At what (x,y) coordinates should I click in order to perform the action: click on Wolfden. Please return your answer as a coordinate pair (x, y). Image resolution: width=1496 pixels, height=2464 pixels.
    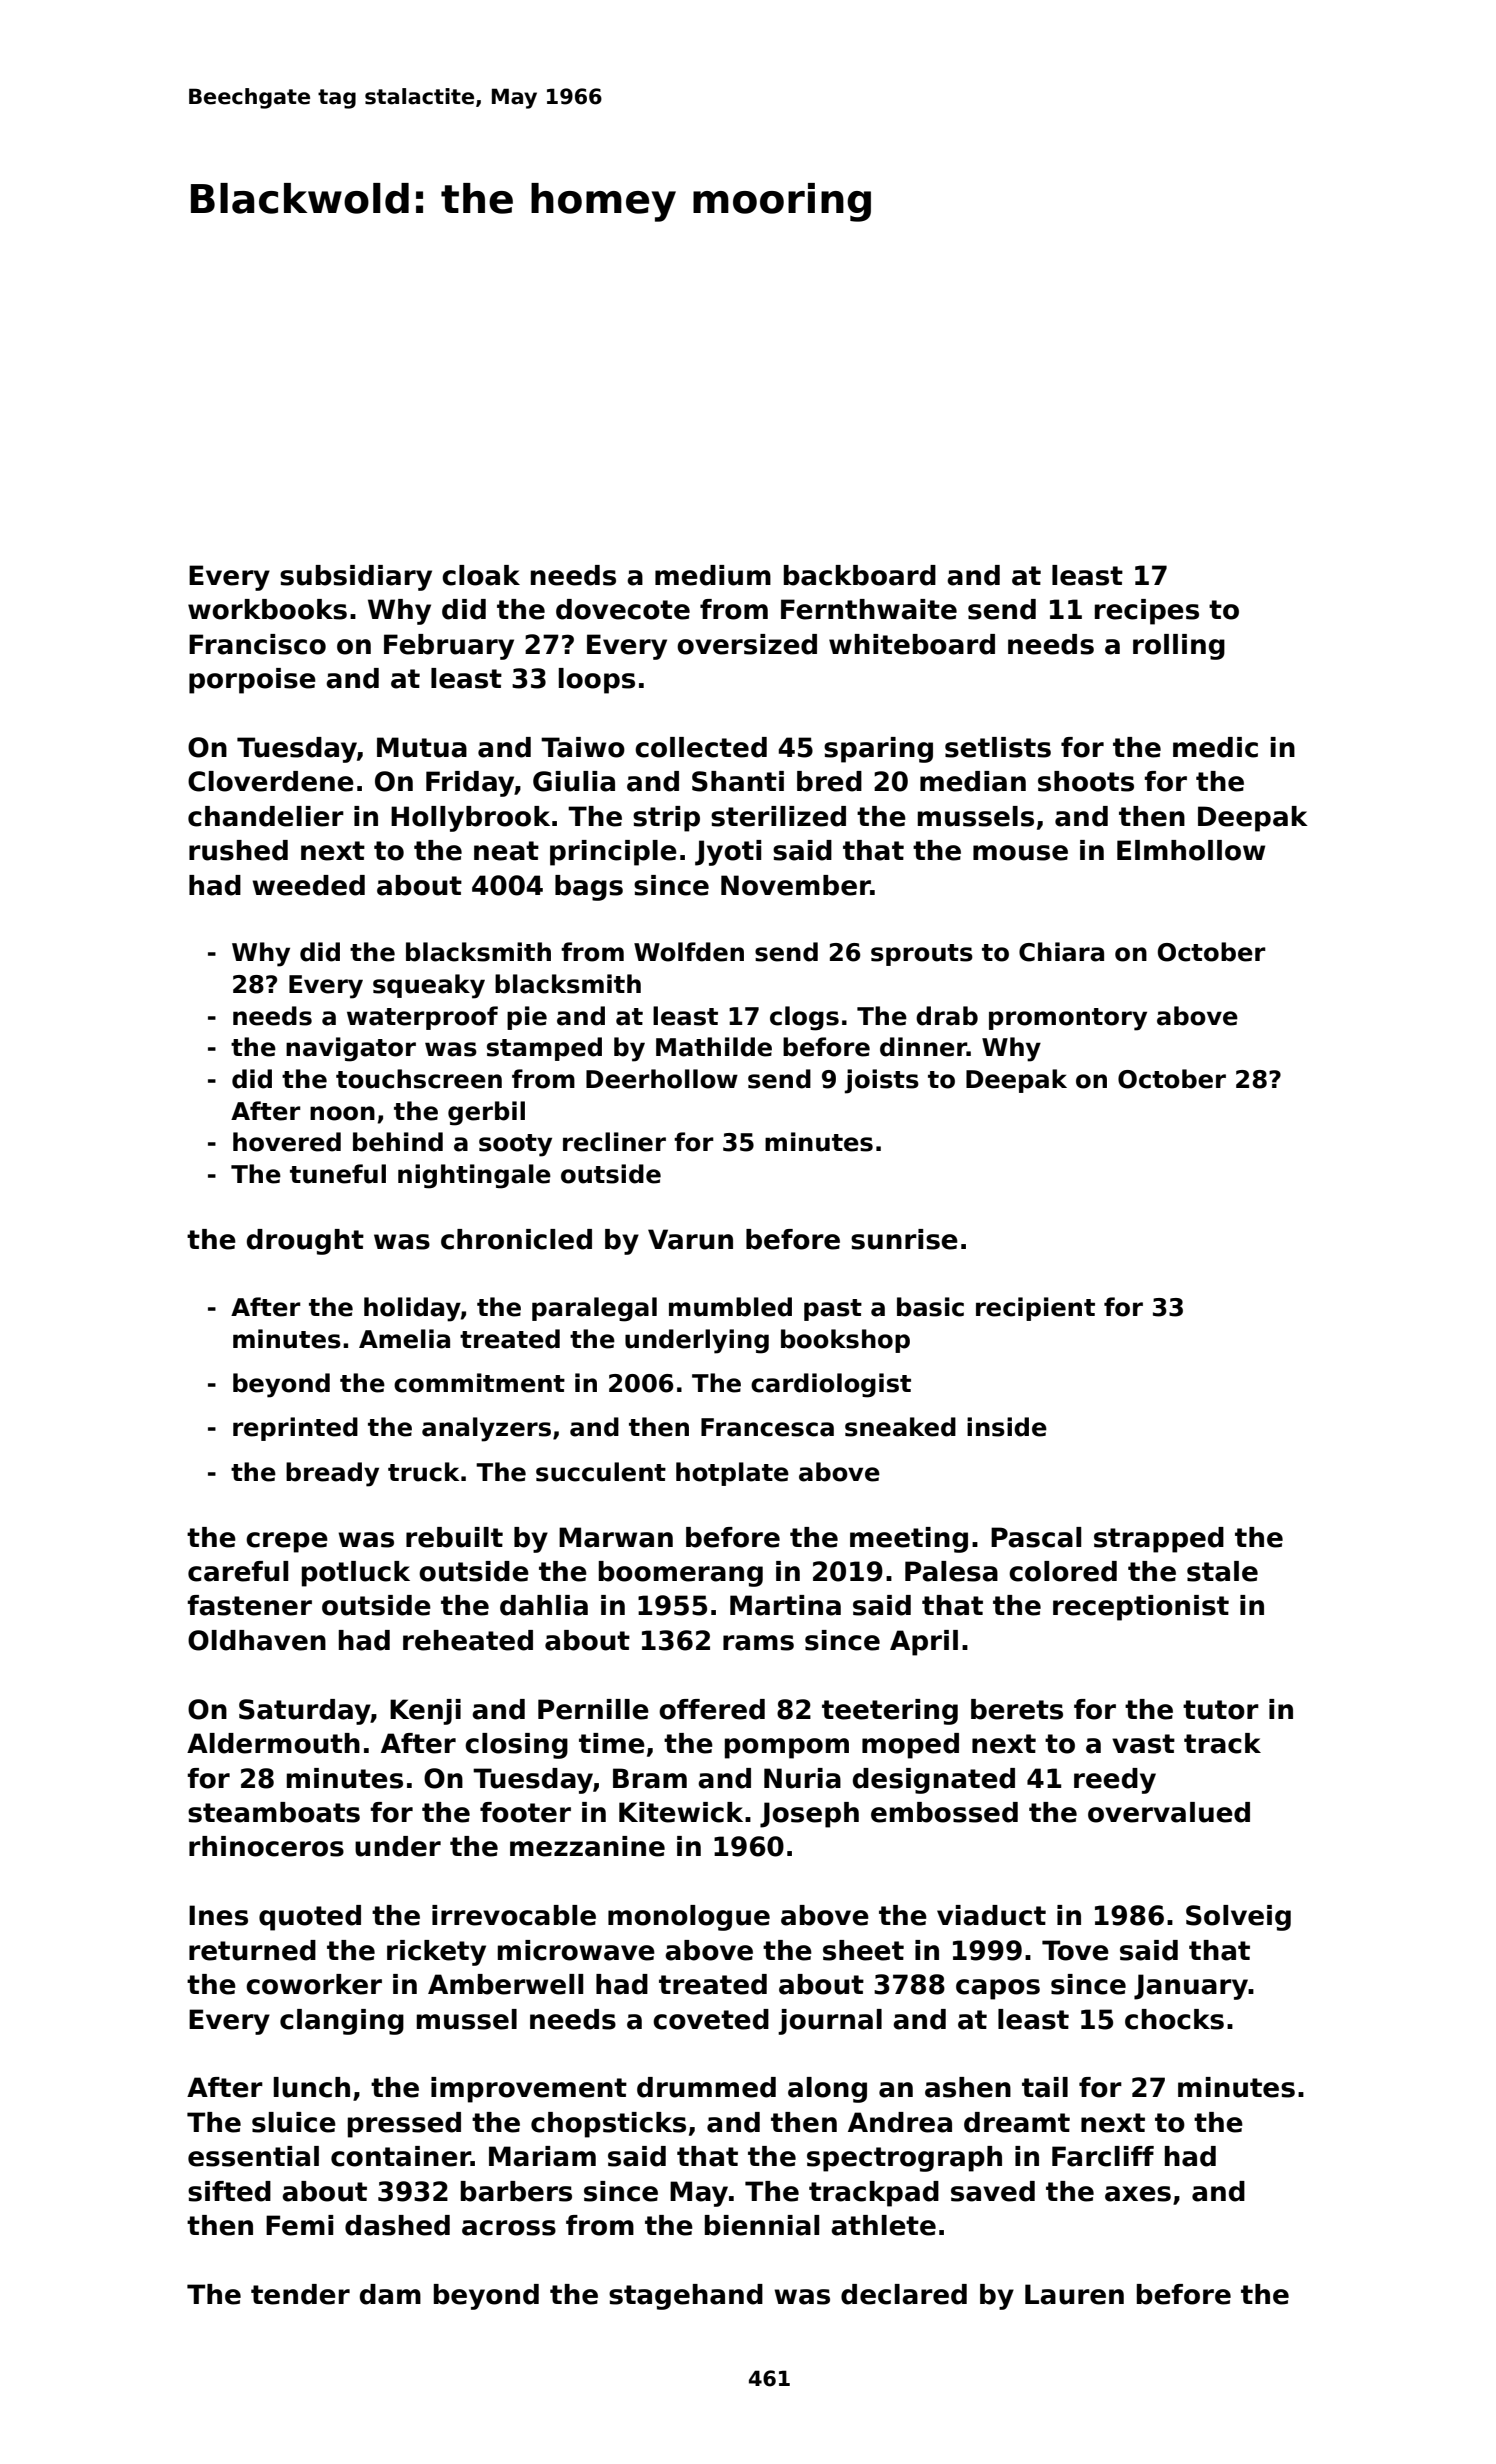
    Looking at the image, I should click on (689, 952).
